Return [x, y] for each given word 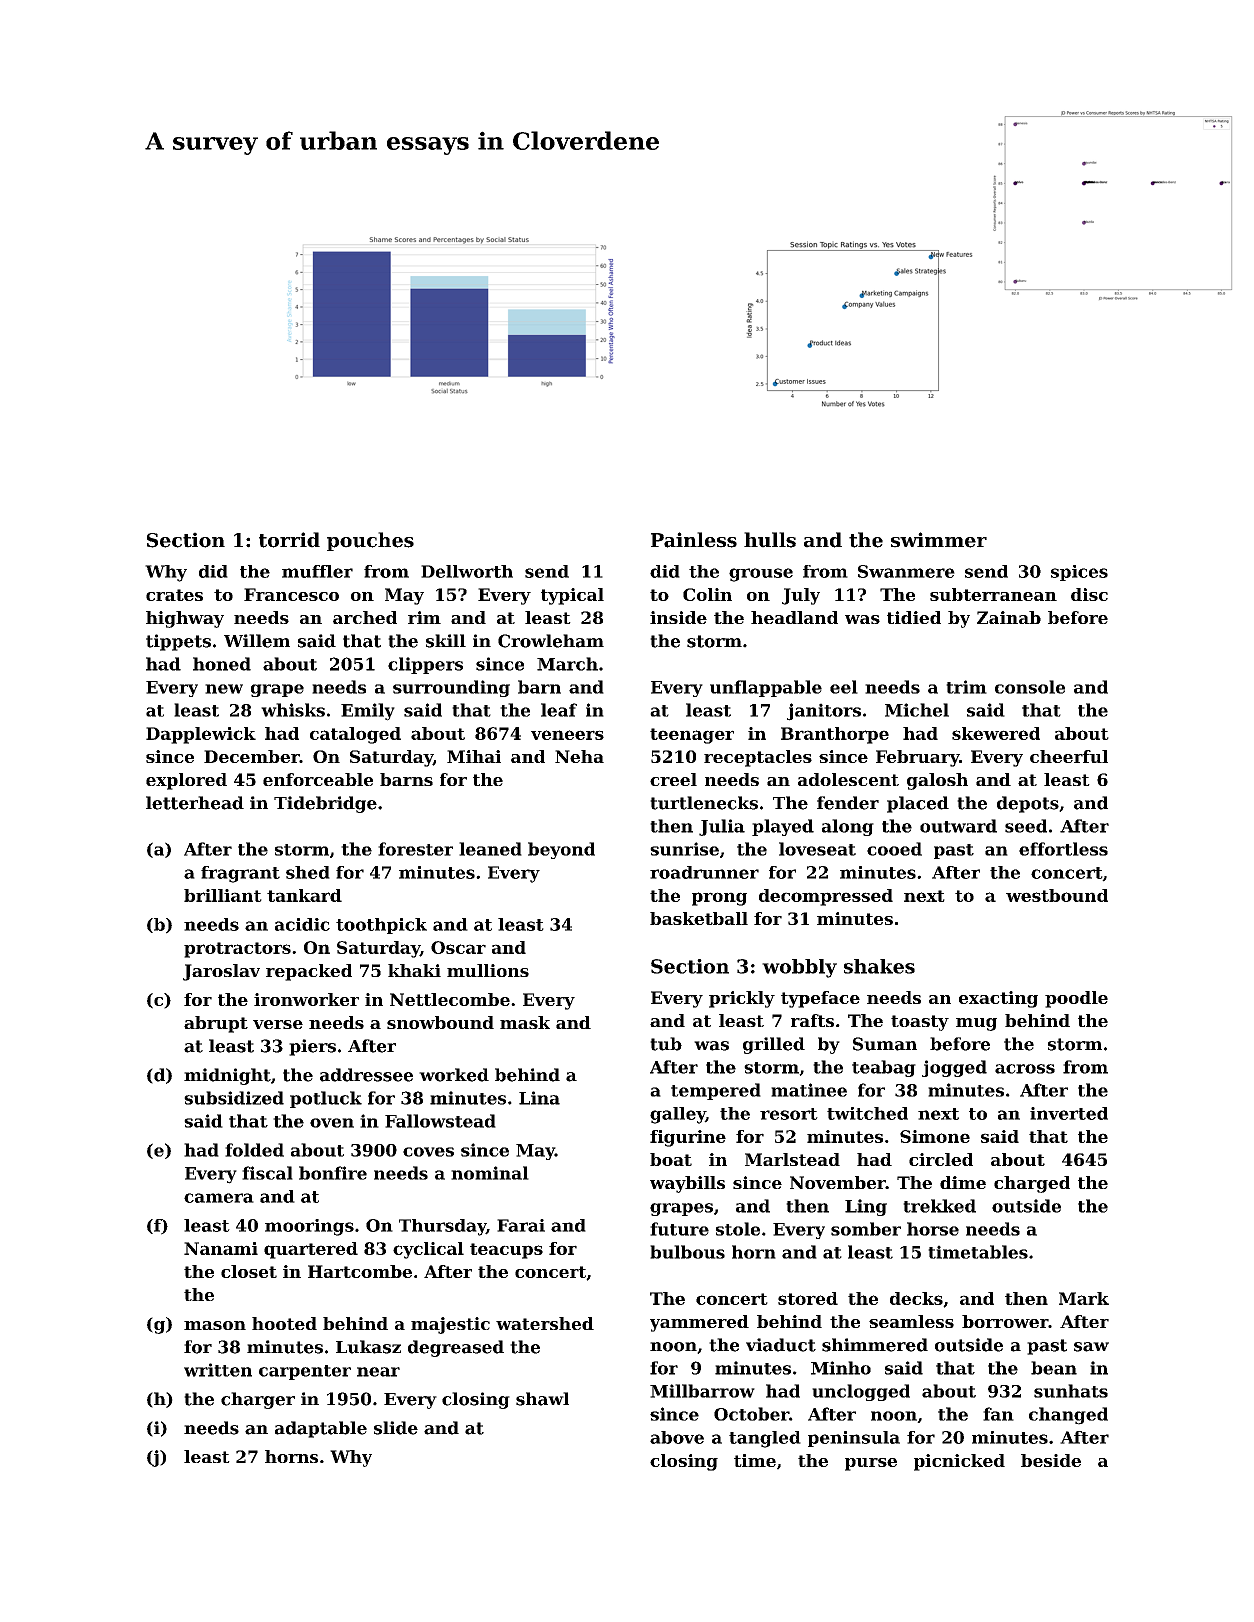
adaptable [321, 1429]
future [679, 1229]
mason [215, 1325]
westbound [1057, 895]
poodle [1076, 999]
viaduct [781, 1345]
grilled [774, 1045]
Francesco [291, 594]
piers [312, 1047]
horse [933, 1229]
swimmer [939, 540]
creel [673, 779]
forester [415, 849]
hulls [770, 540]
